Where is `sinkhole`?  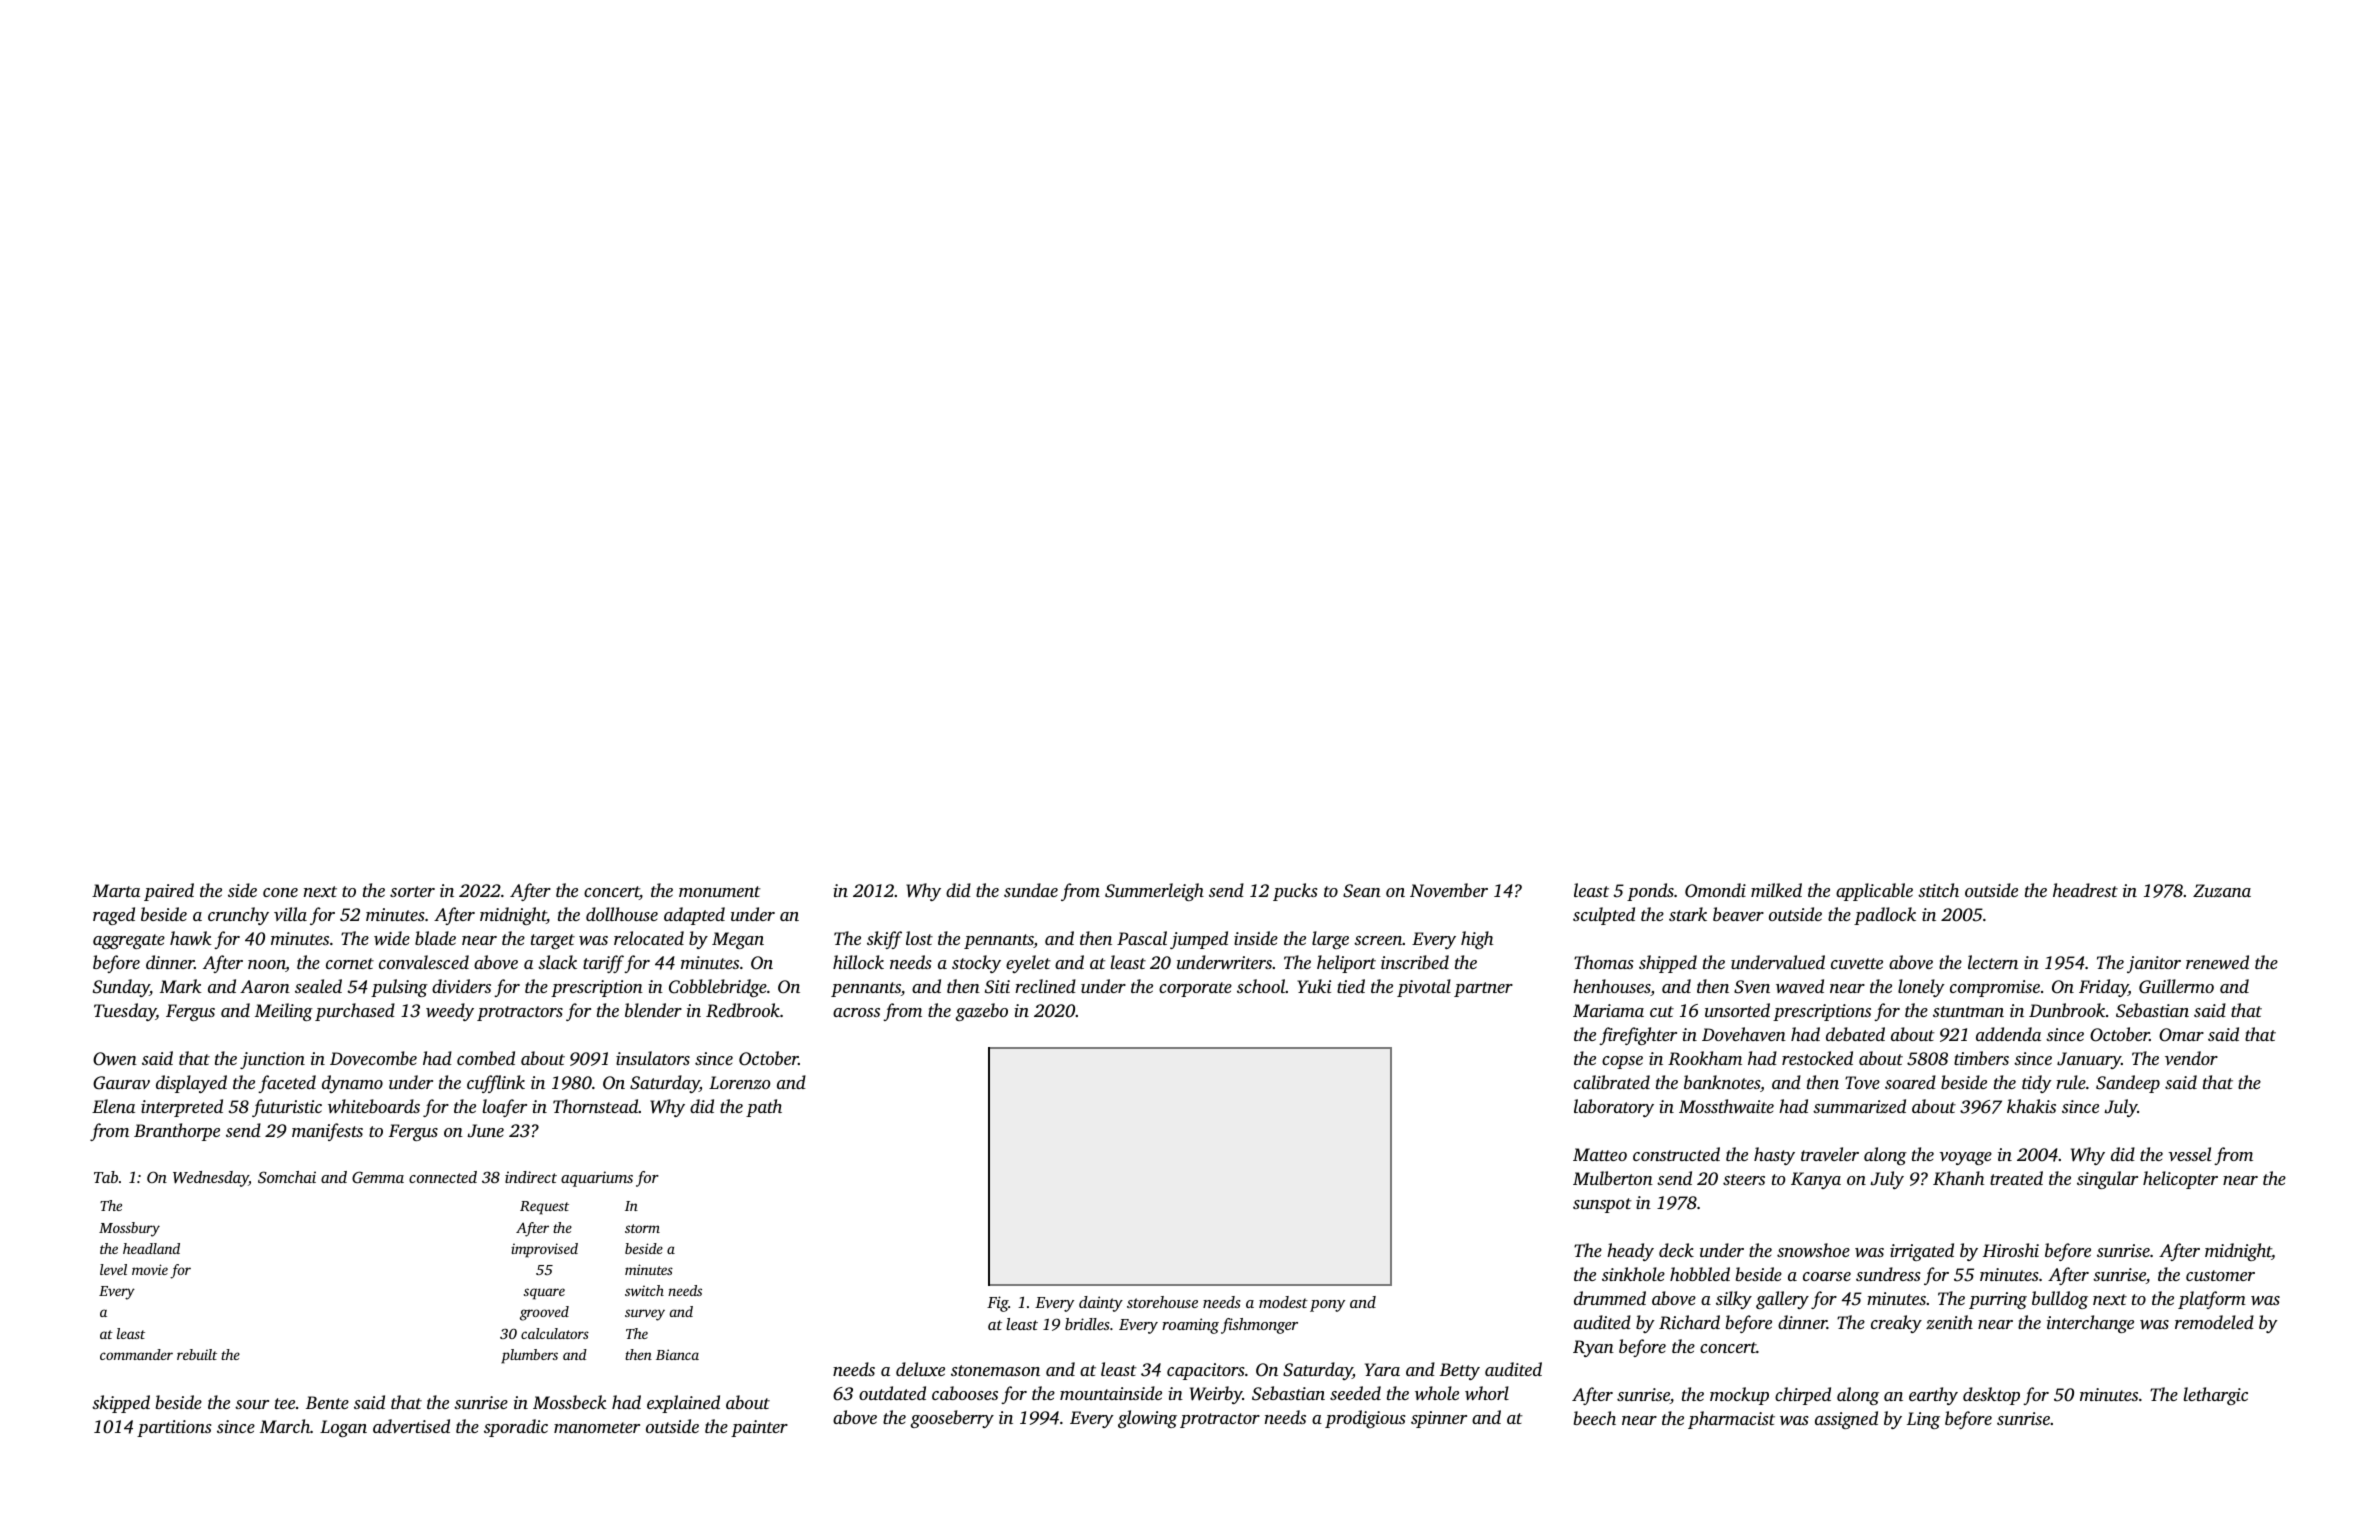
sinkhole is located at coordinates (1633, 1274).
